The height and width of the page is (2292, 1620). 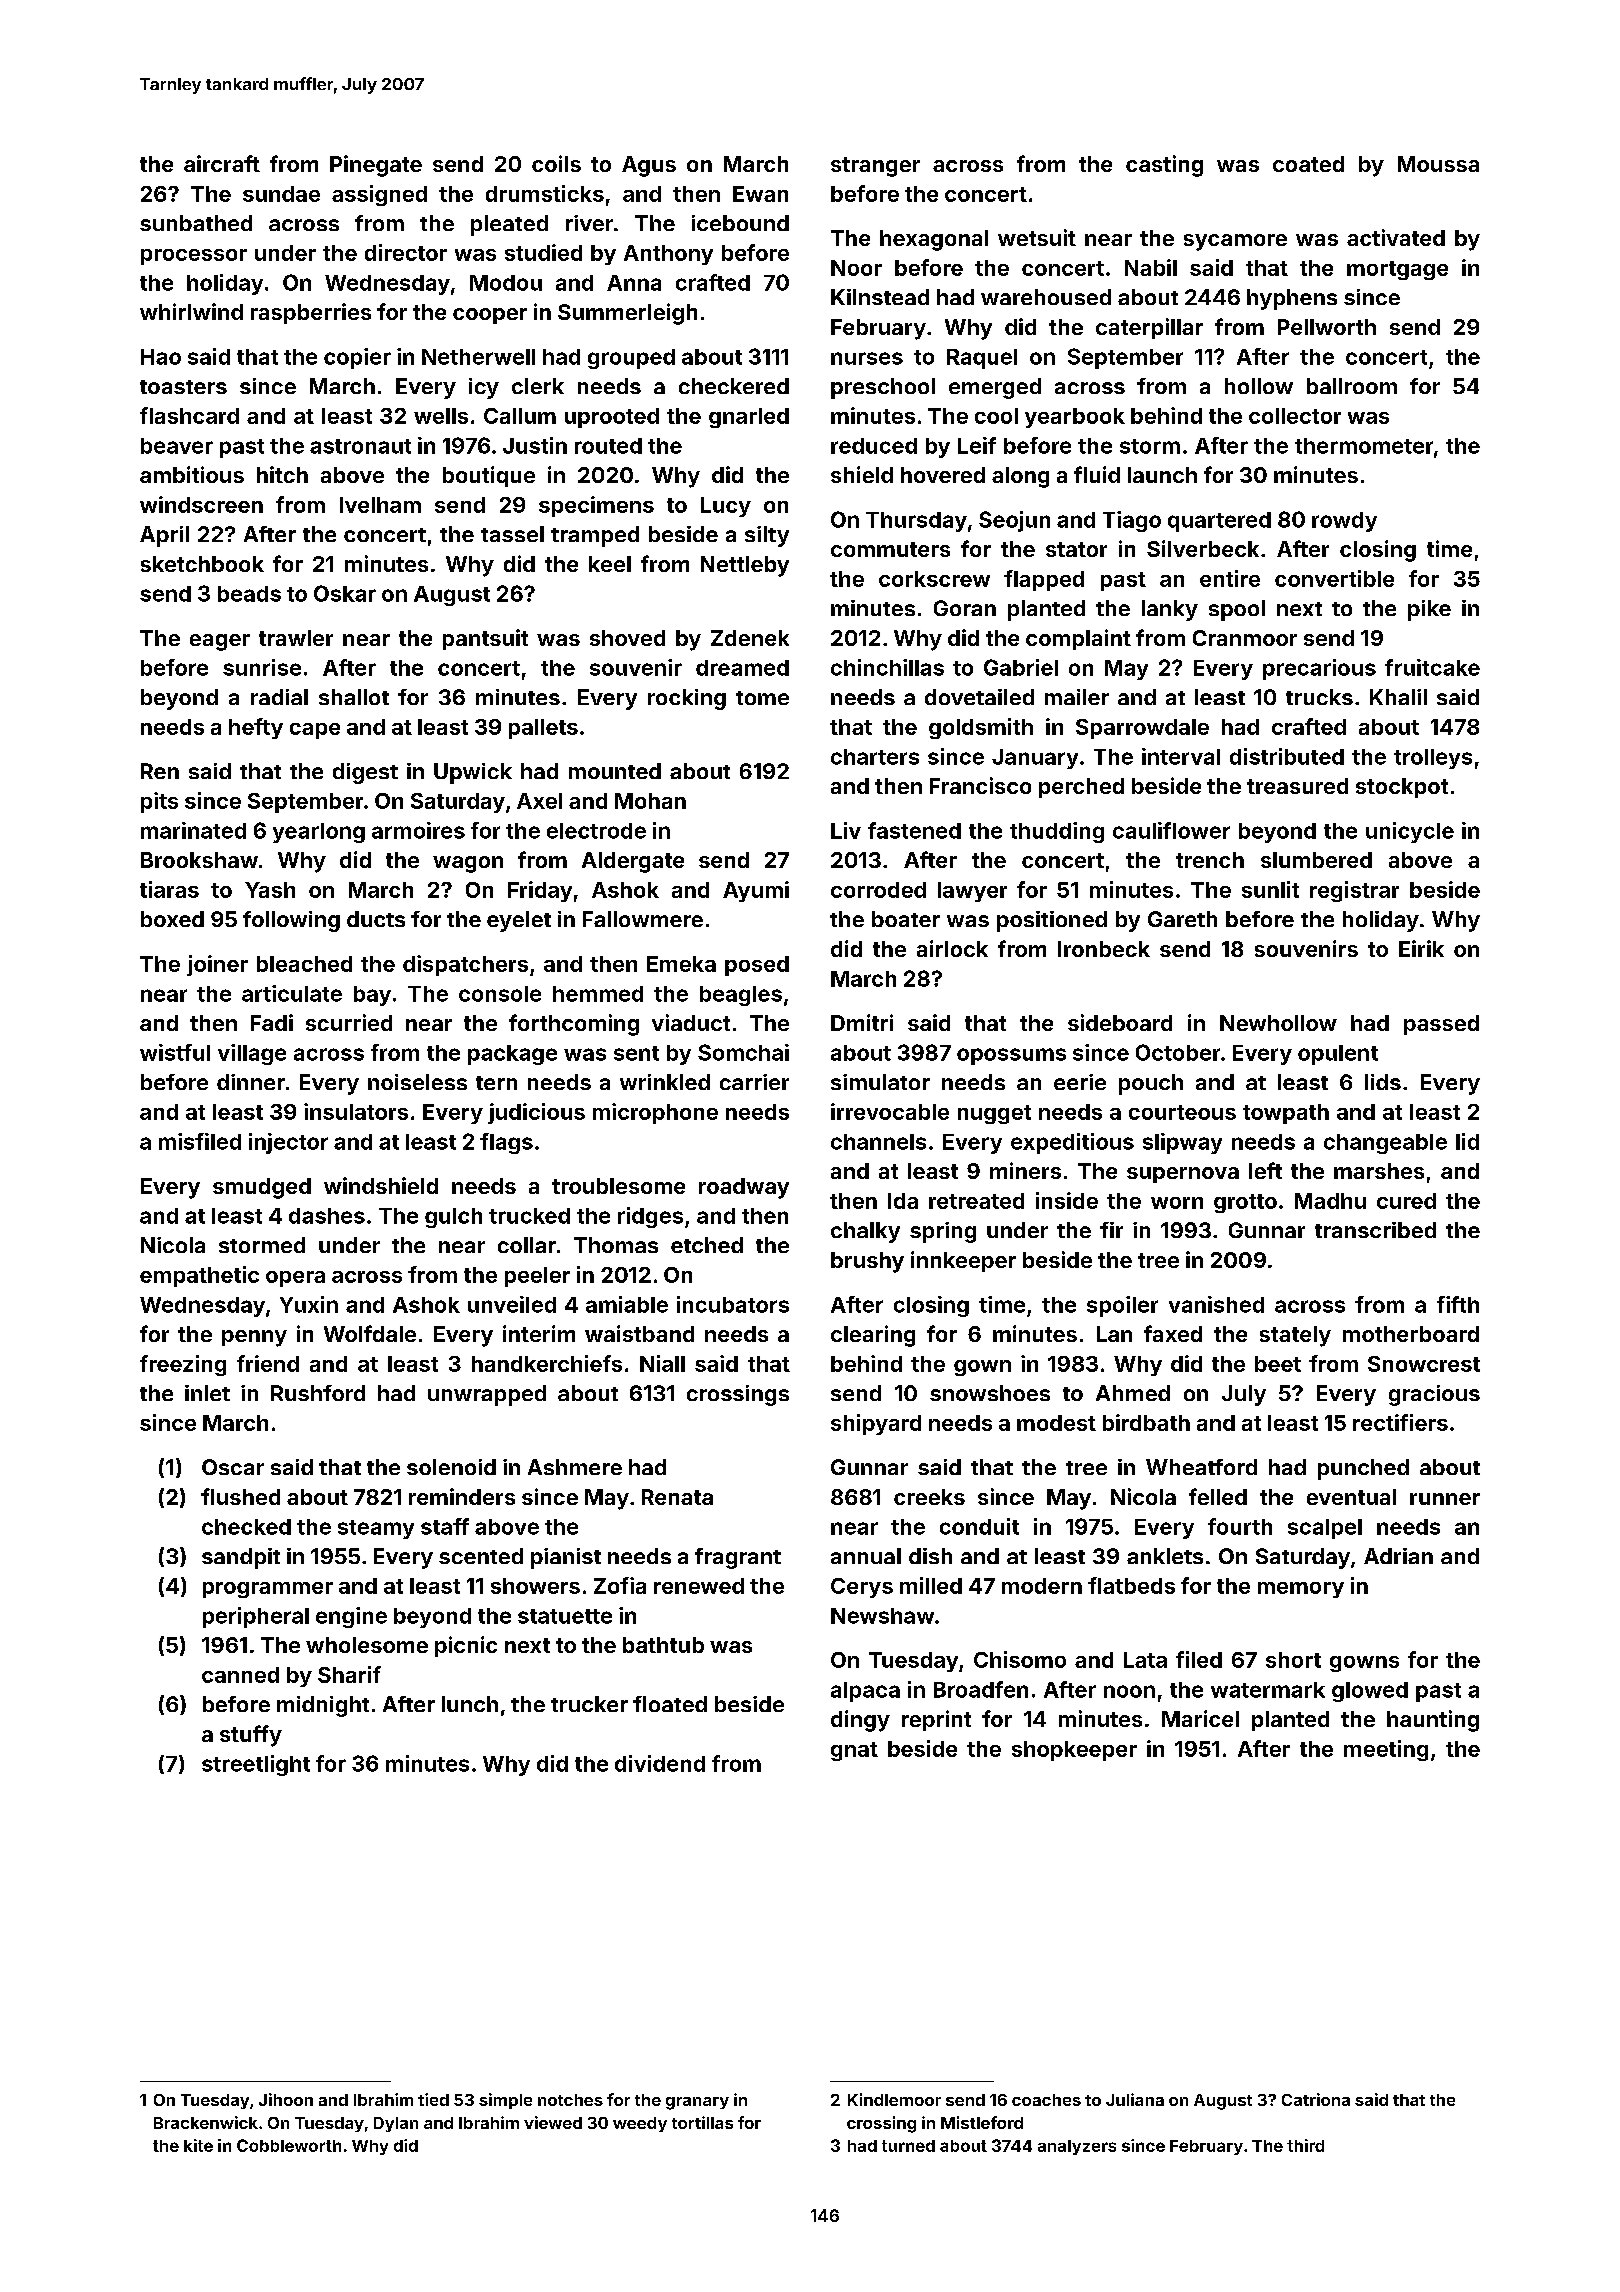 I want to click on gnarled, so click(x=749, y=418).
